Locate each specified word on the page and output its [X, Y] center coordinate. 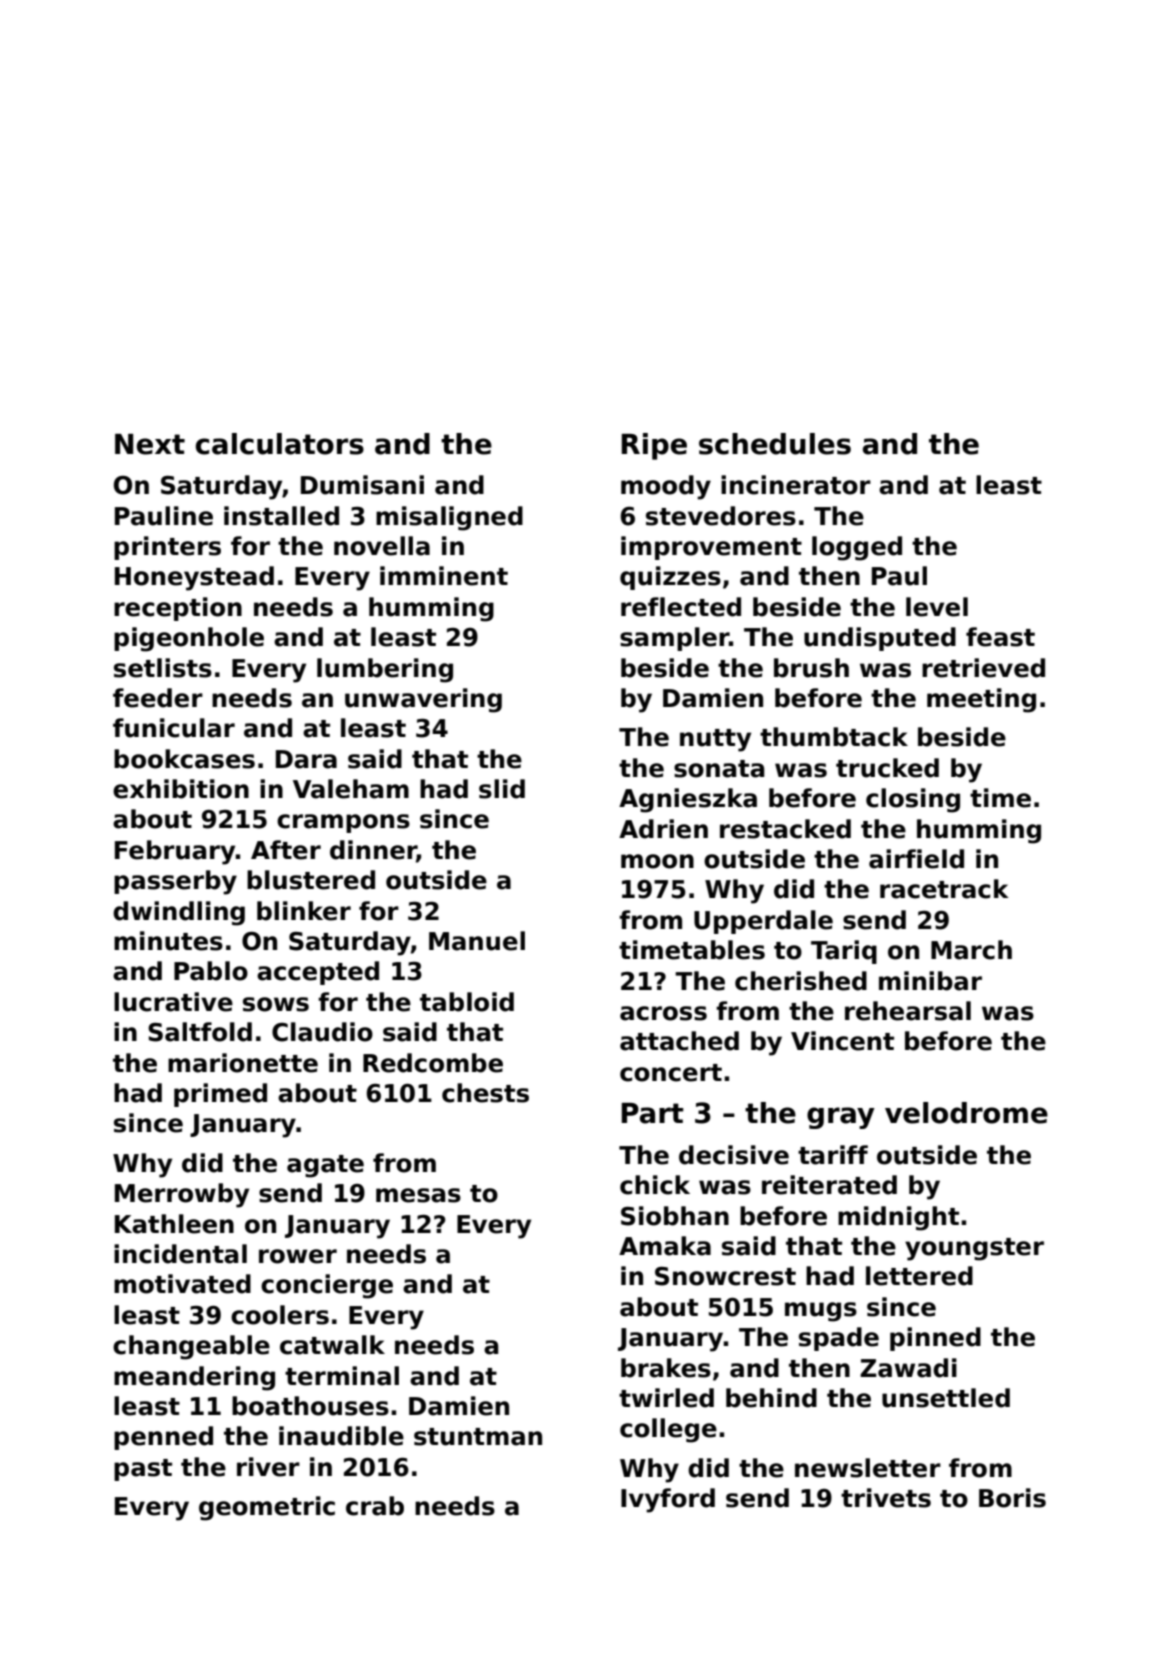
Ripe [654, 446]
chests [485, 1093]
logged [857, 548]
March [971, 950]
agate [325, 1166]
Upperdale [763, 922]
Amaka [665, 1246]
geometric [267, 1508]
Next [150, 444]
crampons [343, 823]
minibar [930, 981]
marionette [243, 1063]
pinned [935, 1339]
